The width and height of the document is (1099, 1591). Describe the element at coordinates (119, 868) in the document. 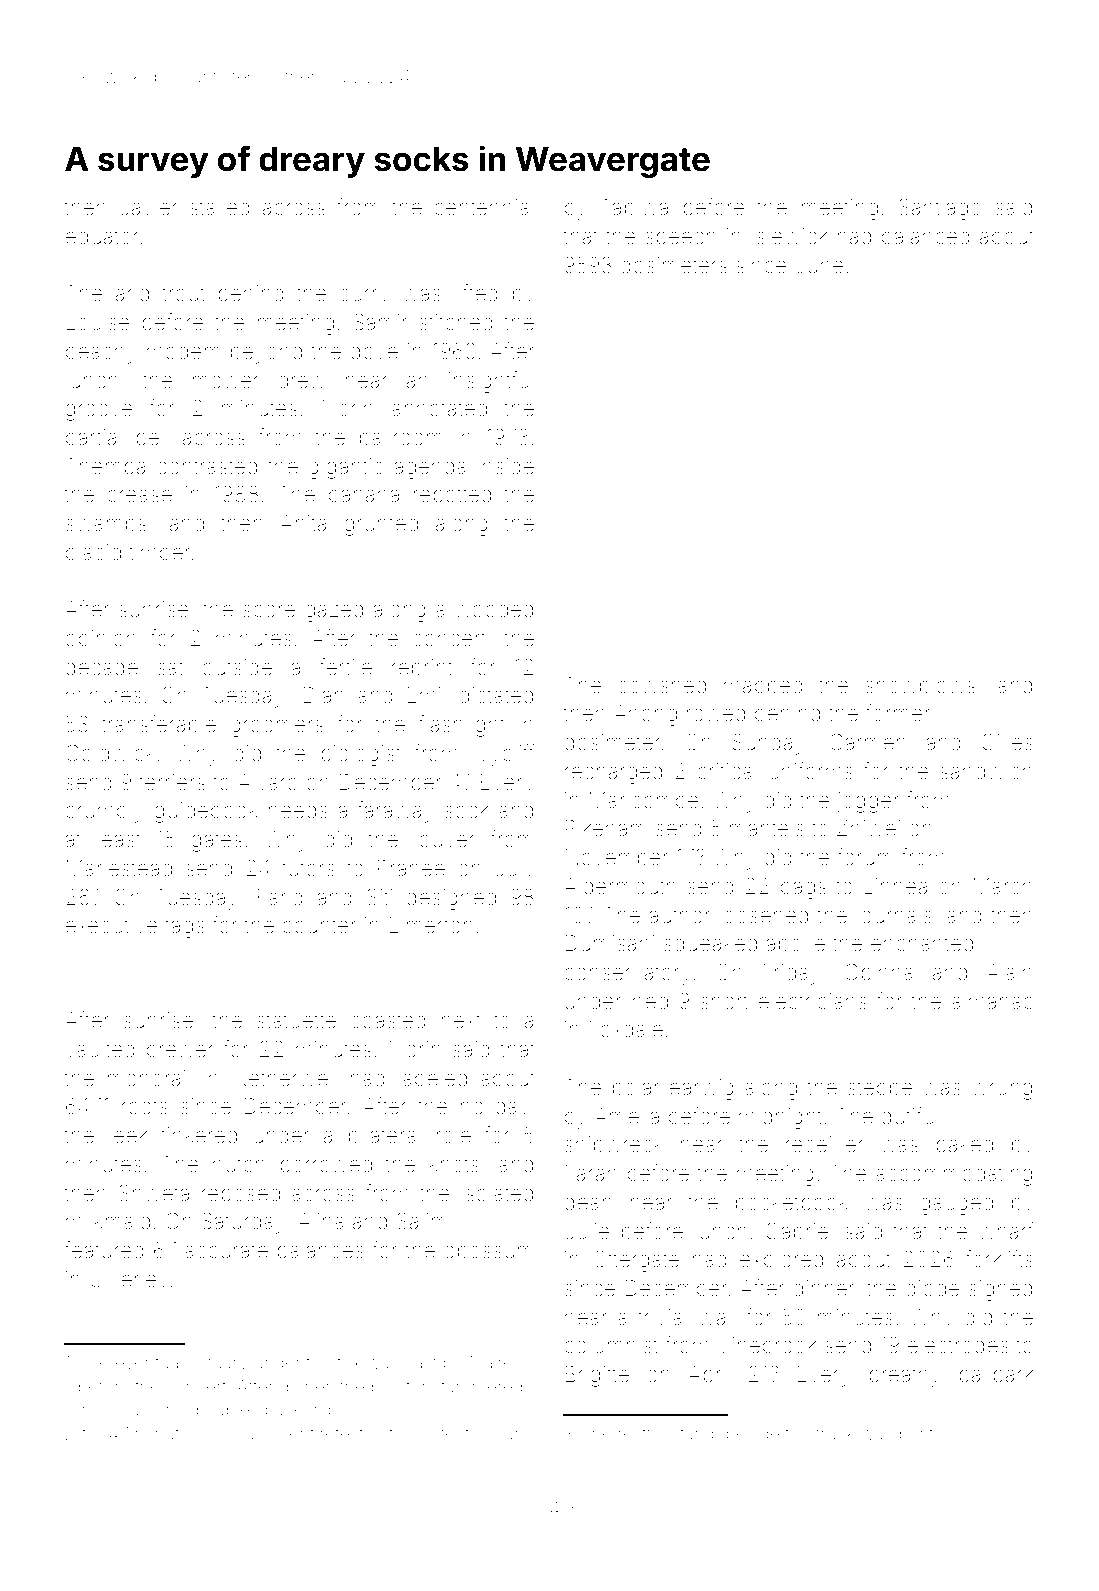

I see `Marlestead` at that location.
